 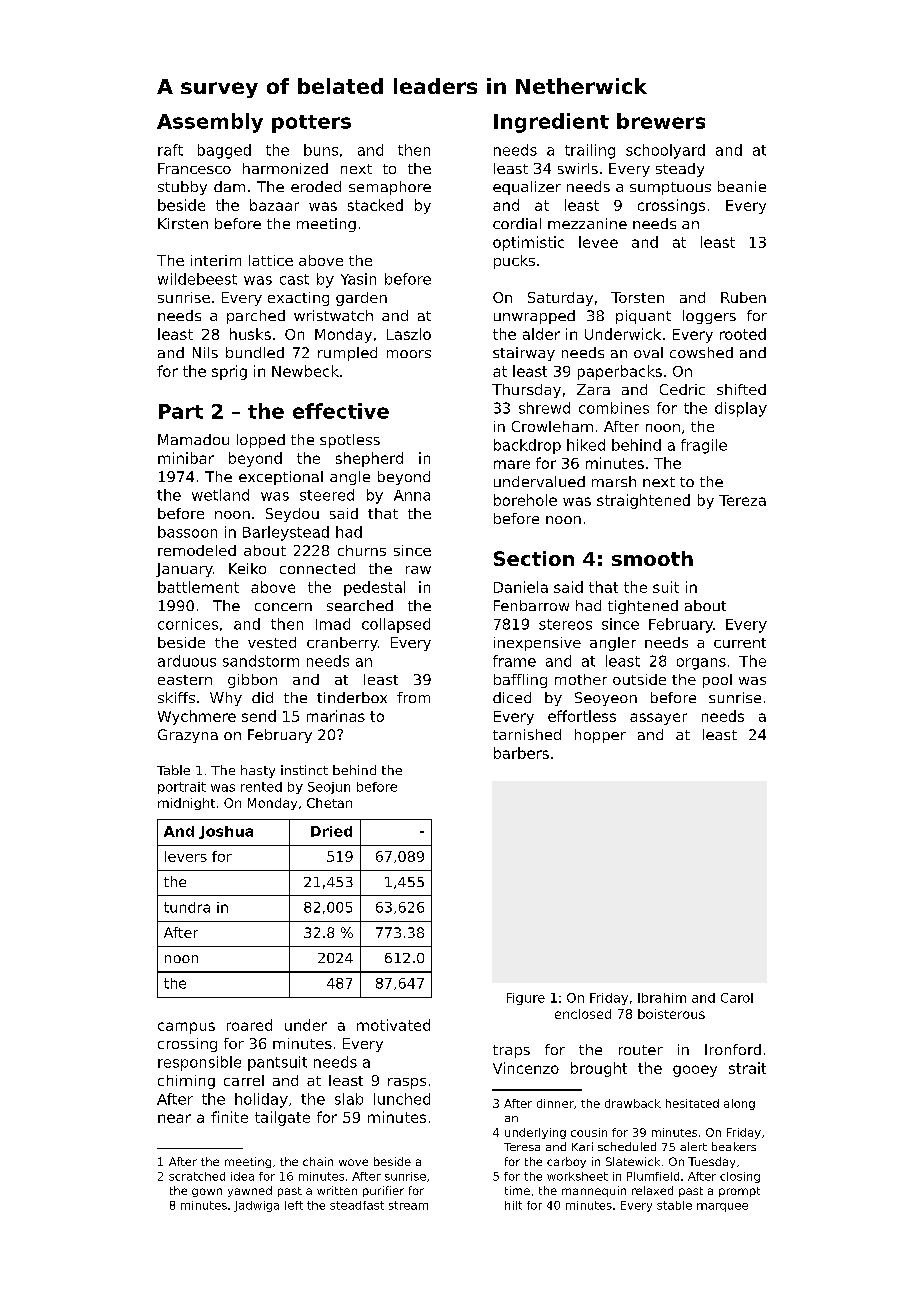 I want to click on left, so click(x=294, y=1205).
